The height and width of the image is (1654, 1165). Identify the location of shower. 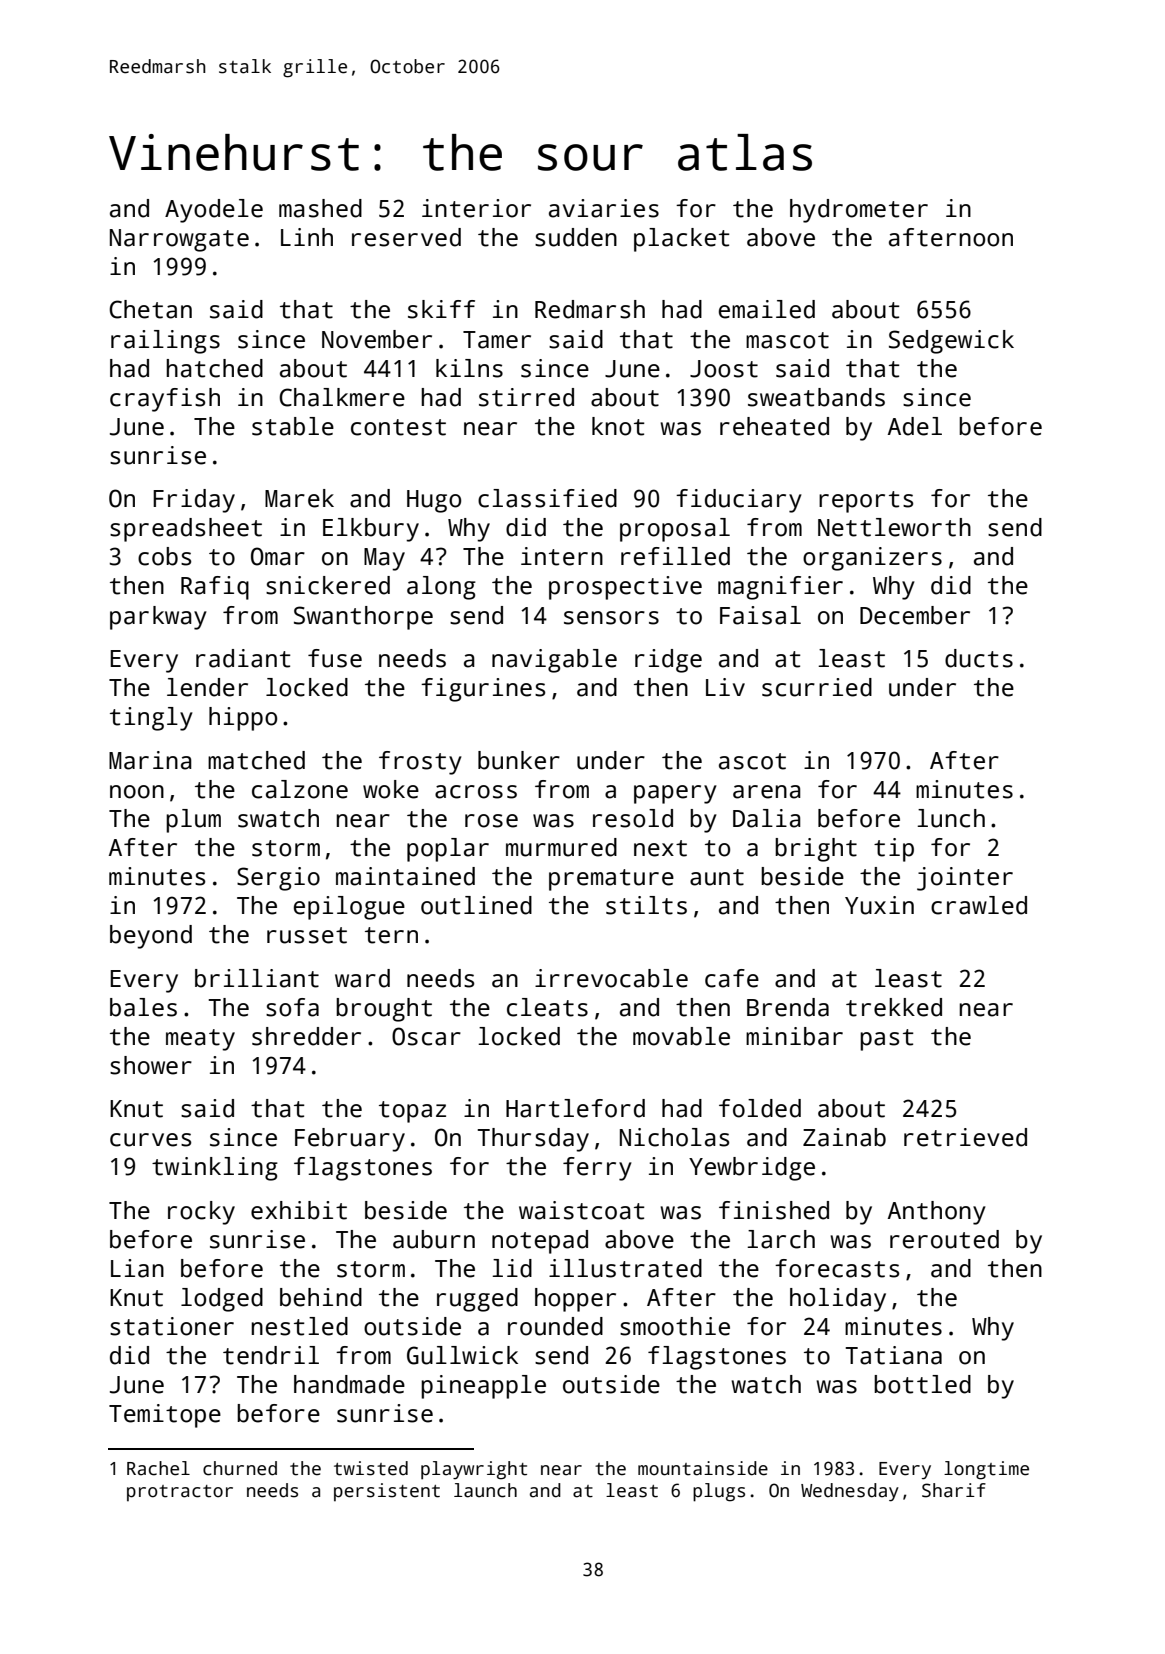
(151, 1065).
